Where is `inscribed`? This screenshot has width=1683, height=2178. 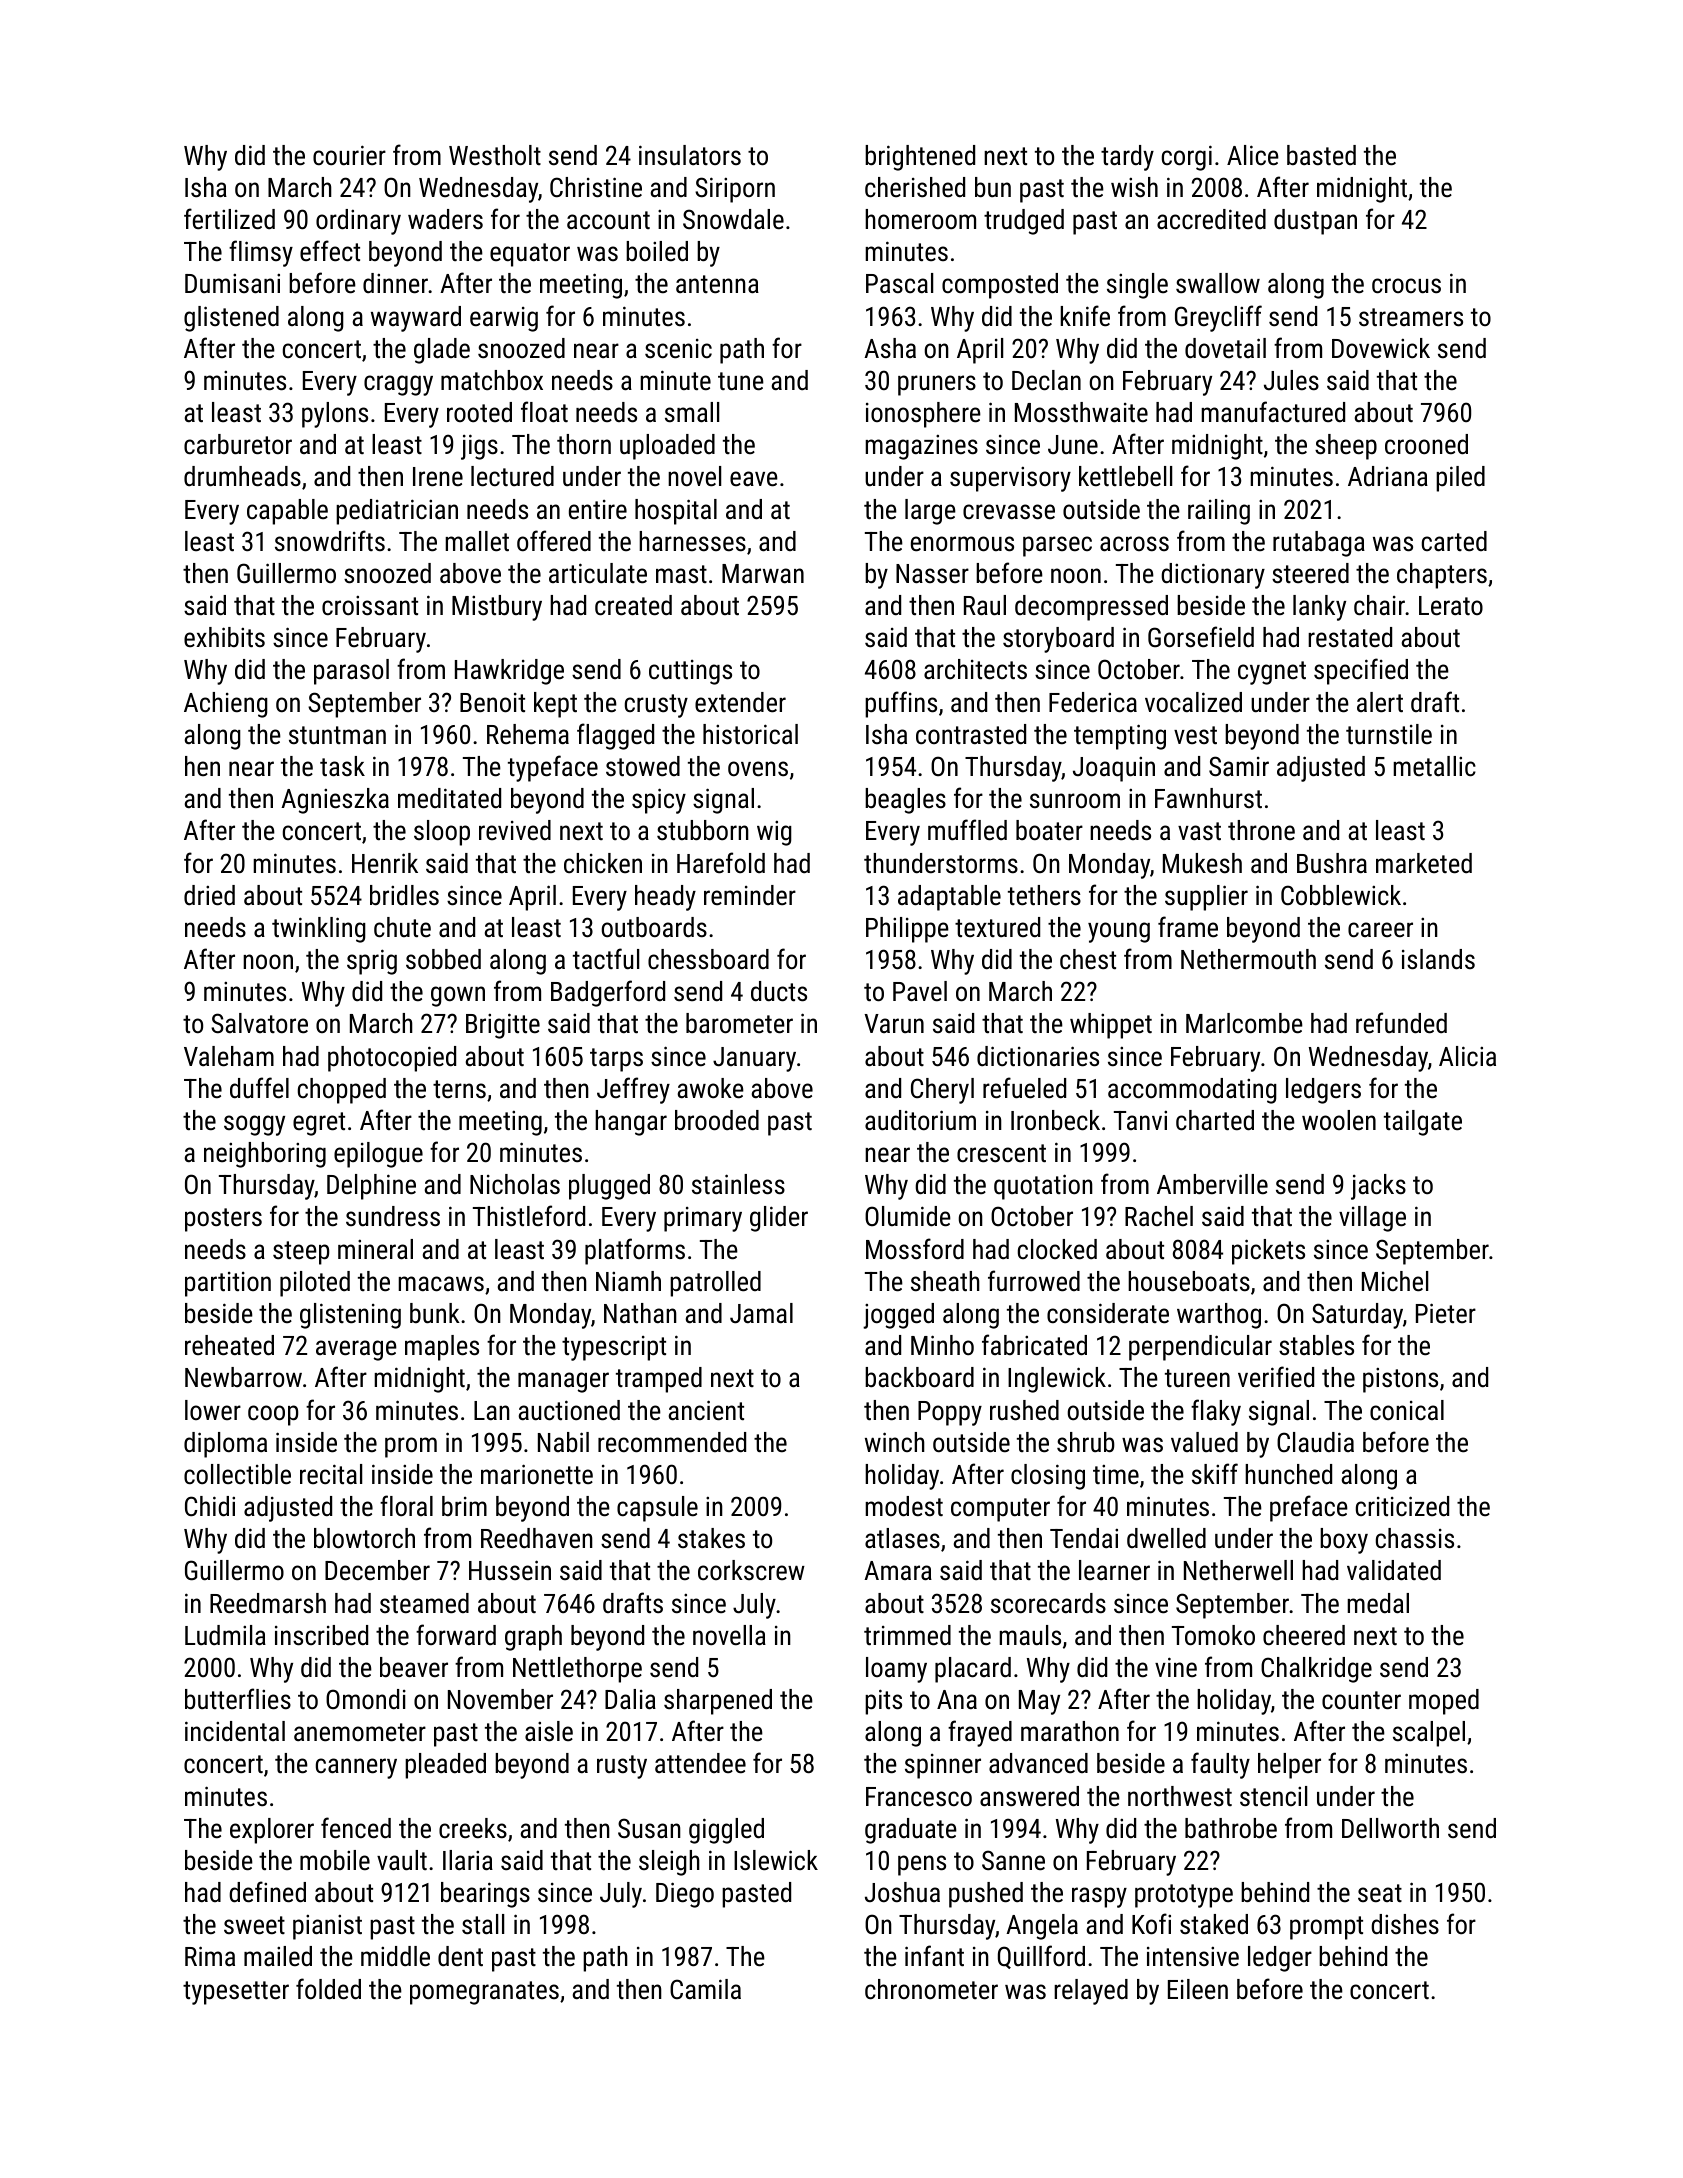
inscribed is located at coordinates (321, 1635).
